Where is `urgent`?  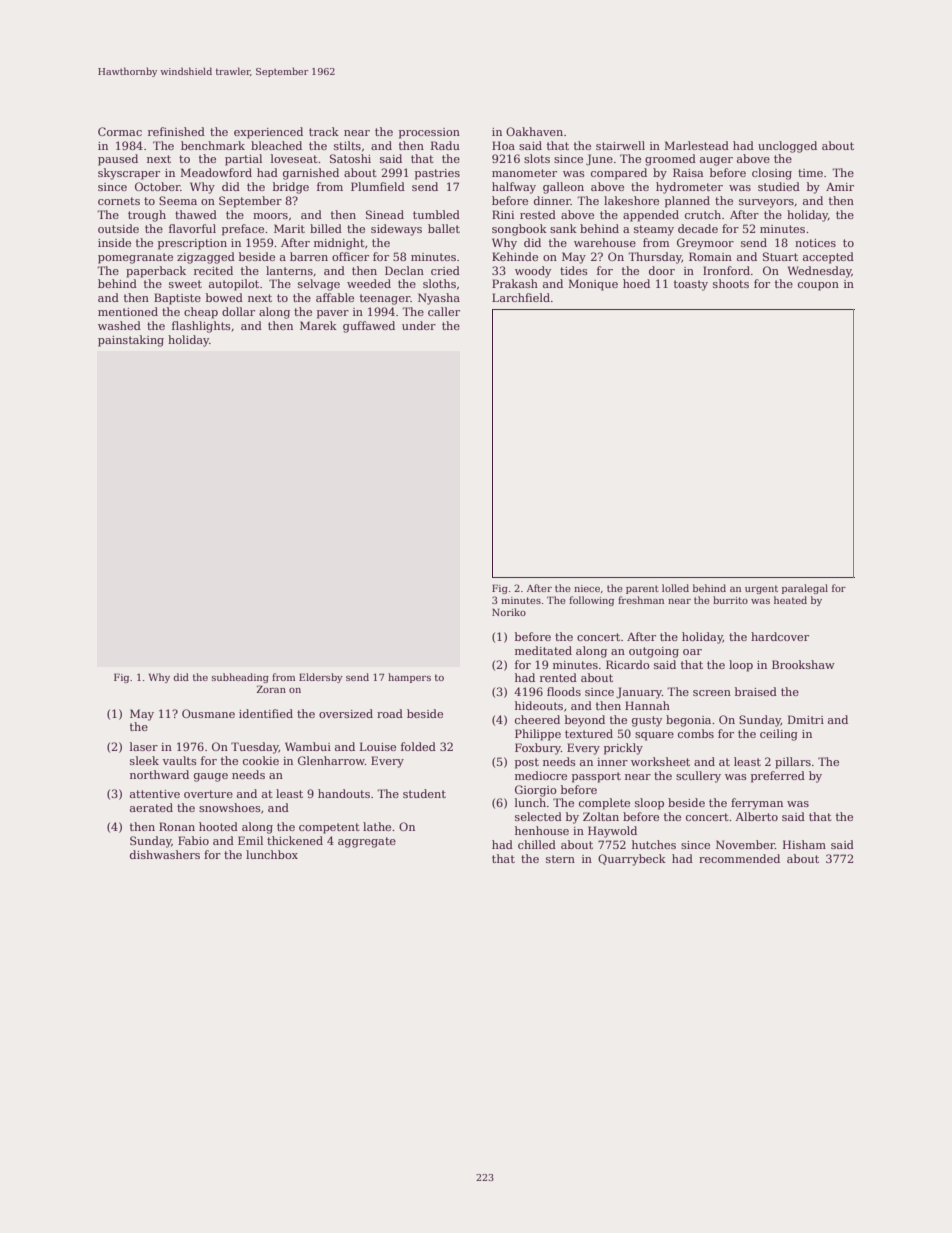
urgent is located at coordinates (761, 589).
